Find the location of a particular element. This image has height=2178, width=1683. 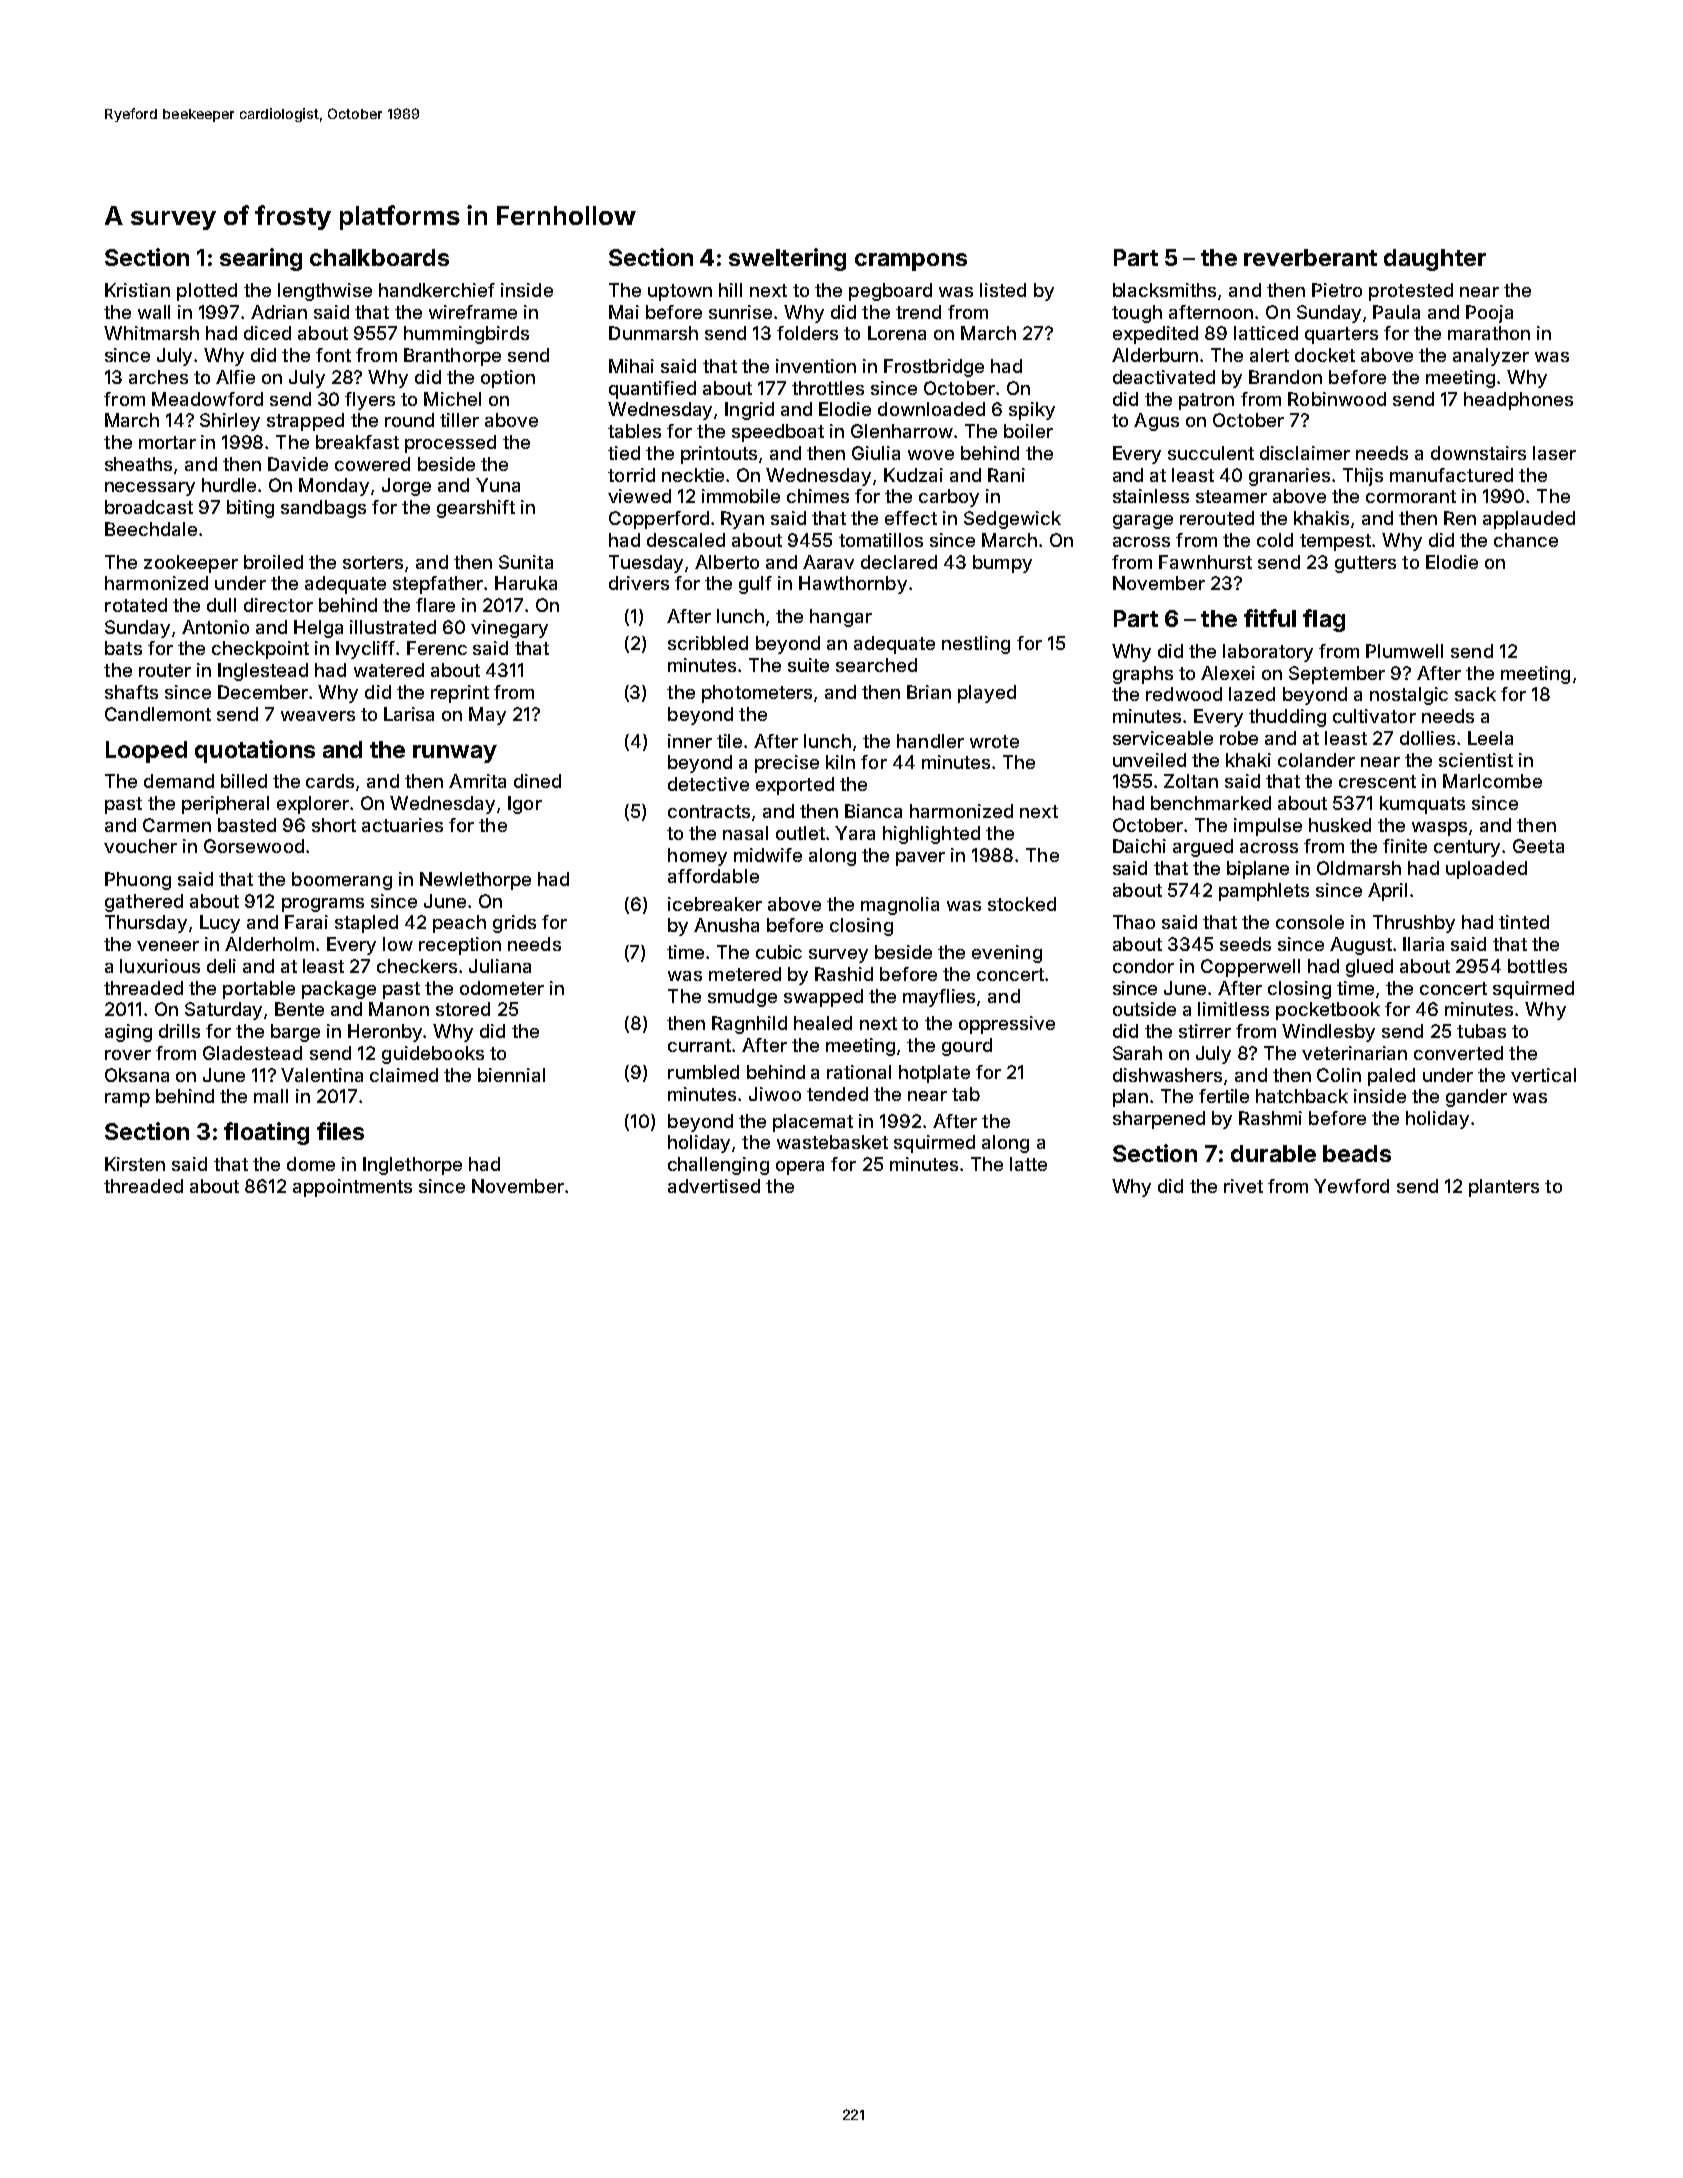

redwood is located at coordinates (1184, 694).
